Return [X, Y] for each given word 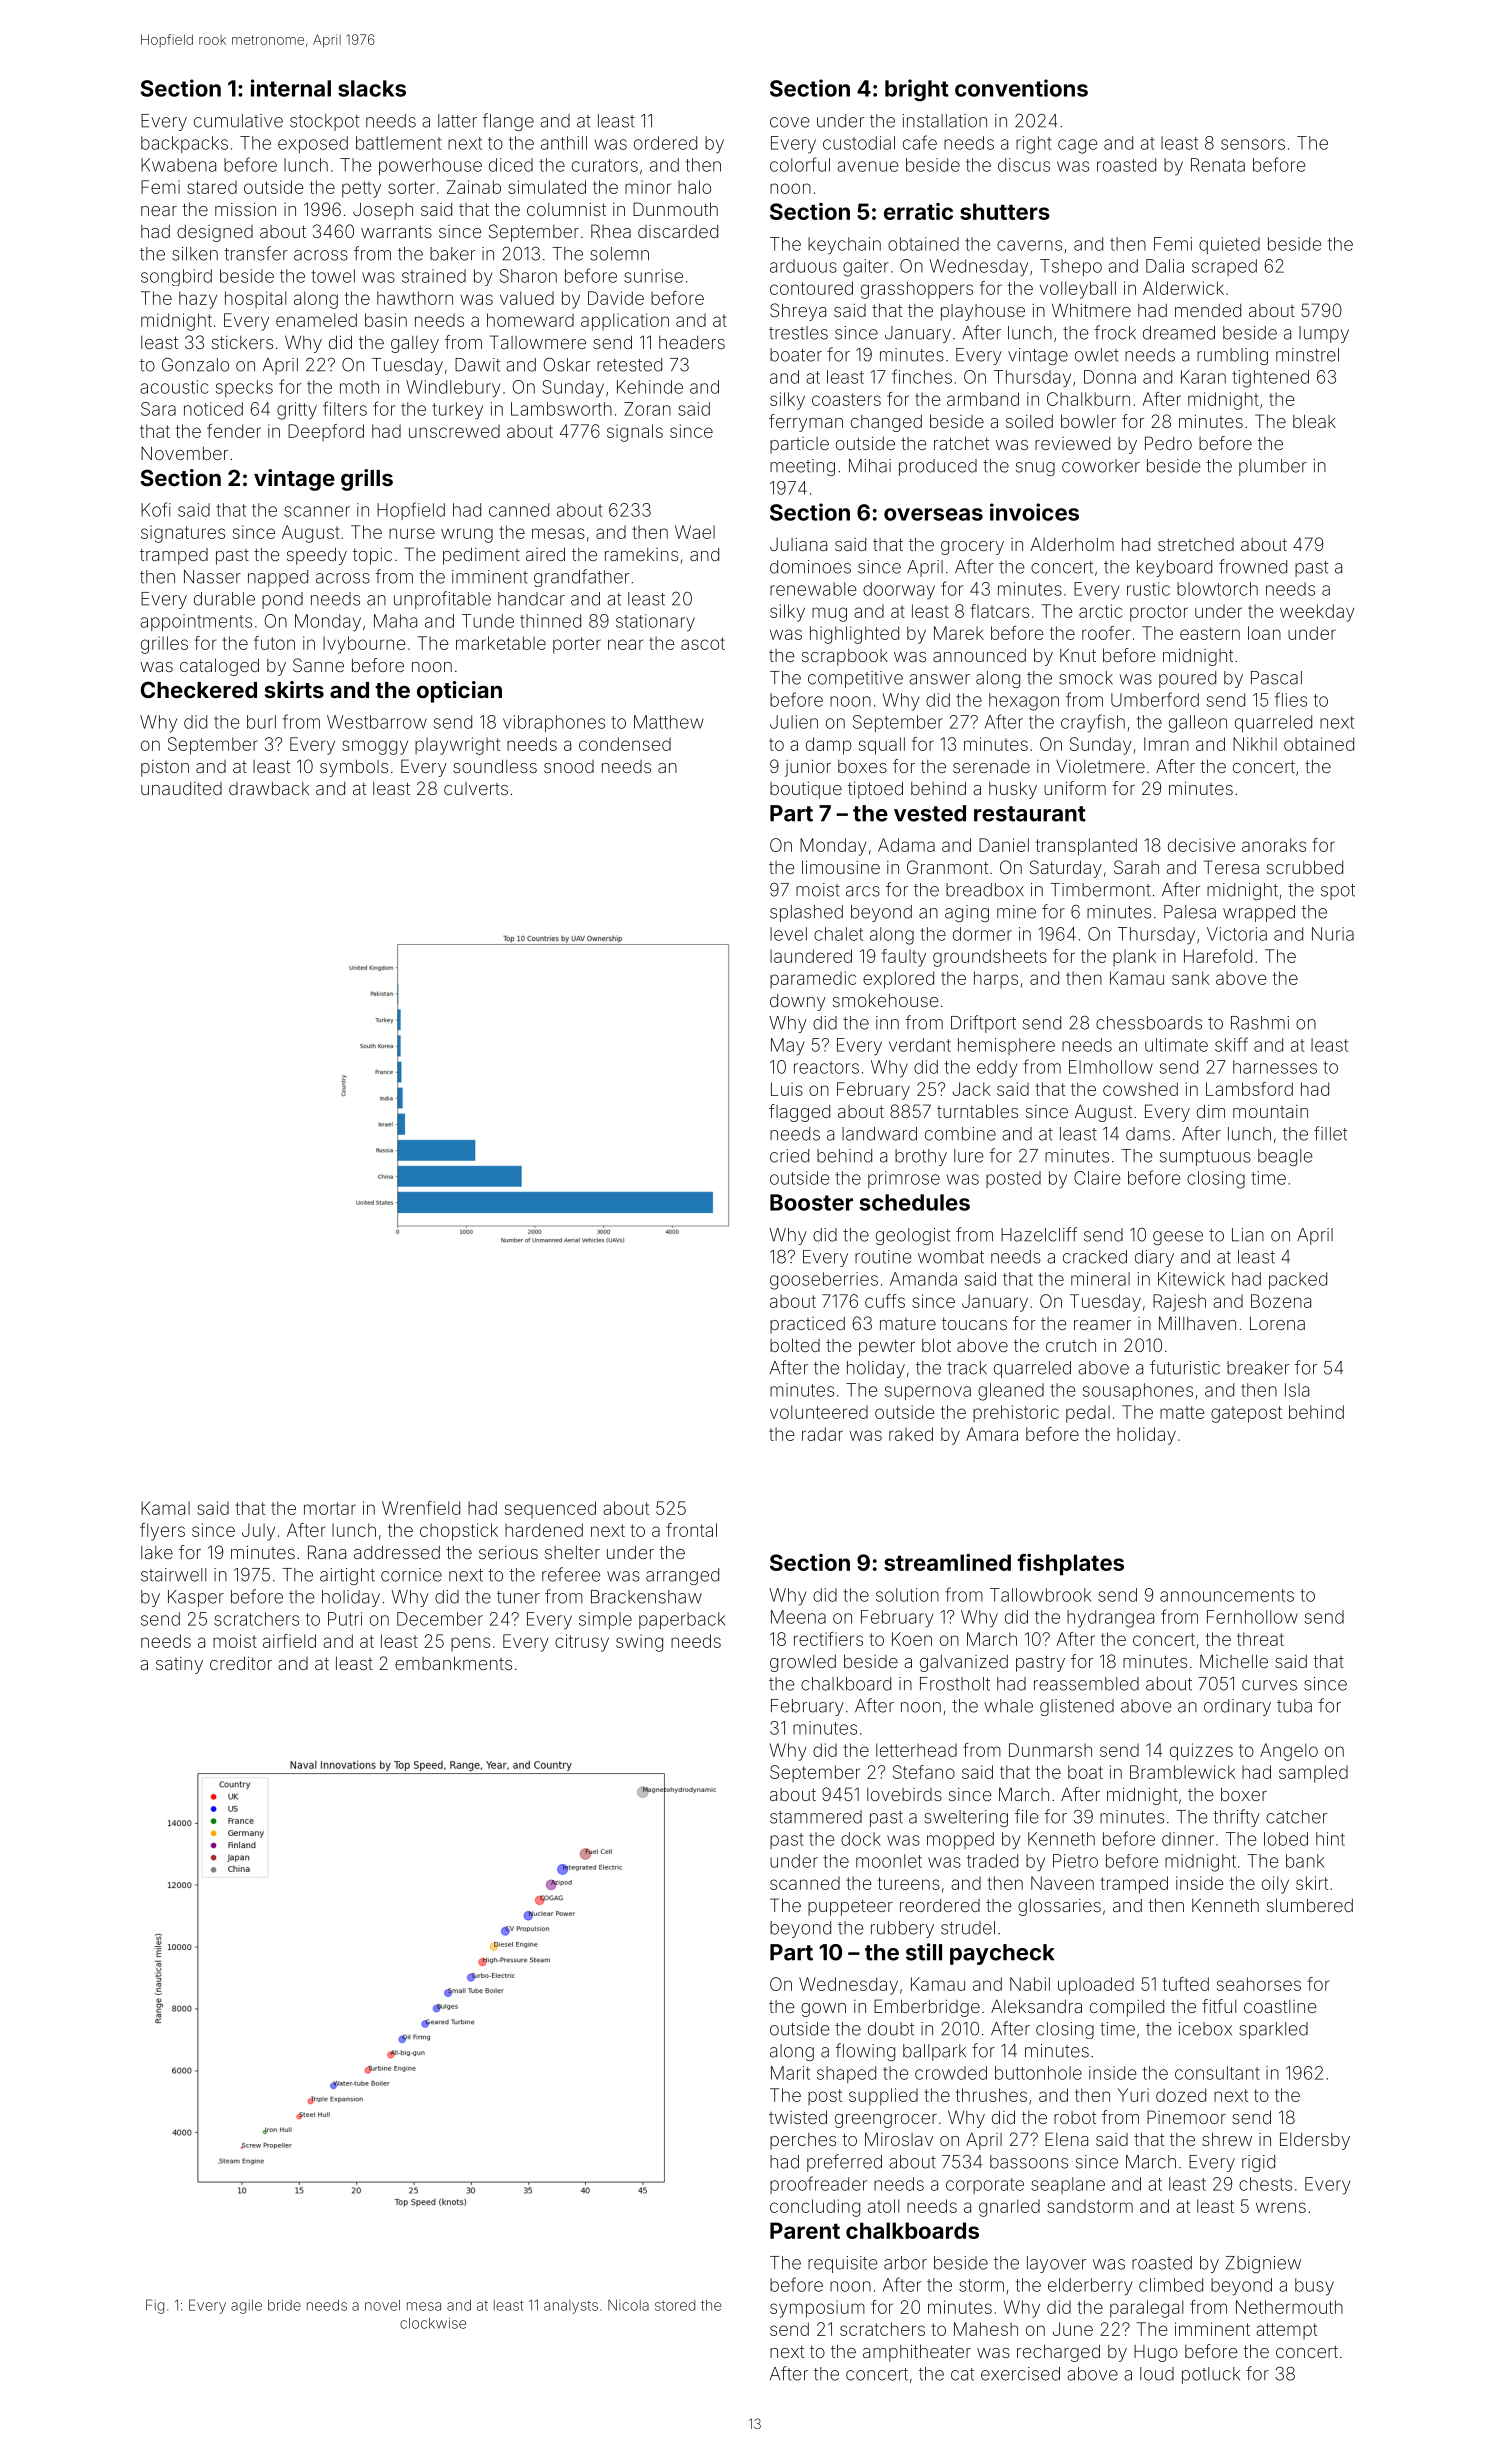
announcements [1227, 1595]
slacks [372, 88]
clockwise [433, 2323]
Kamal [165, 1508]
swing [639, 1643]
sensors [1253, 144]
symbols [354, 768]
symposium [817, 2309]
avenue [867, 166]
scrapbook [845, 657]
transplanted [1086, 847]
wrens [1281, 2207]
